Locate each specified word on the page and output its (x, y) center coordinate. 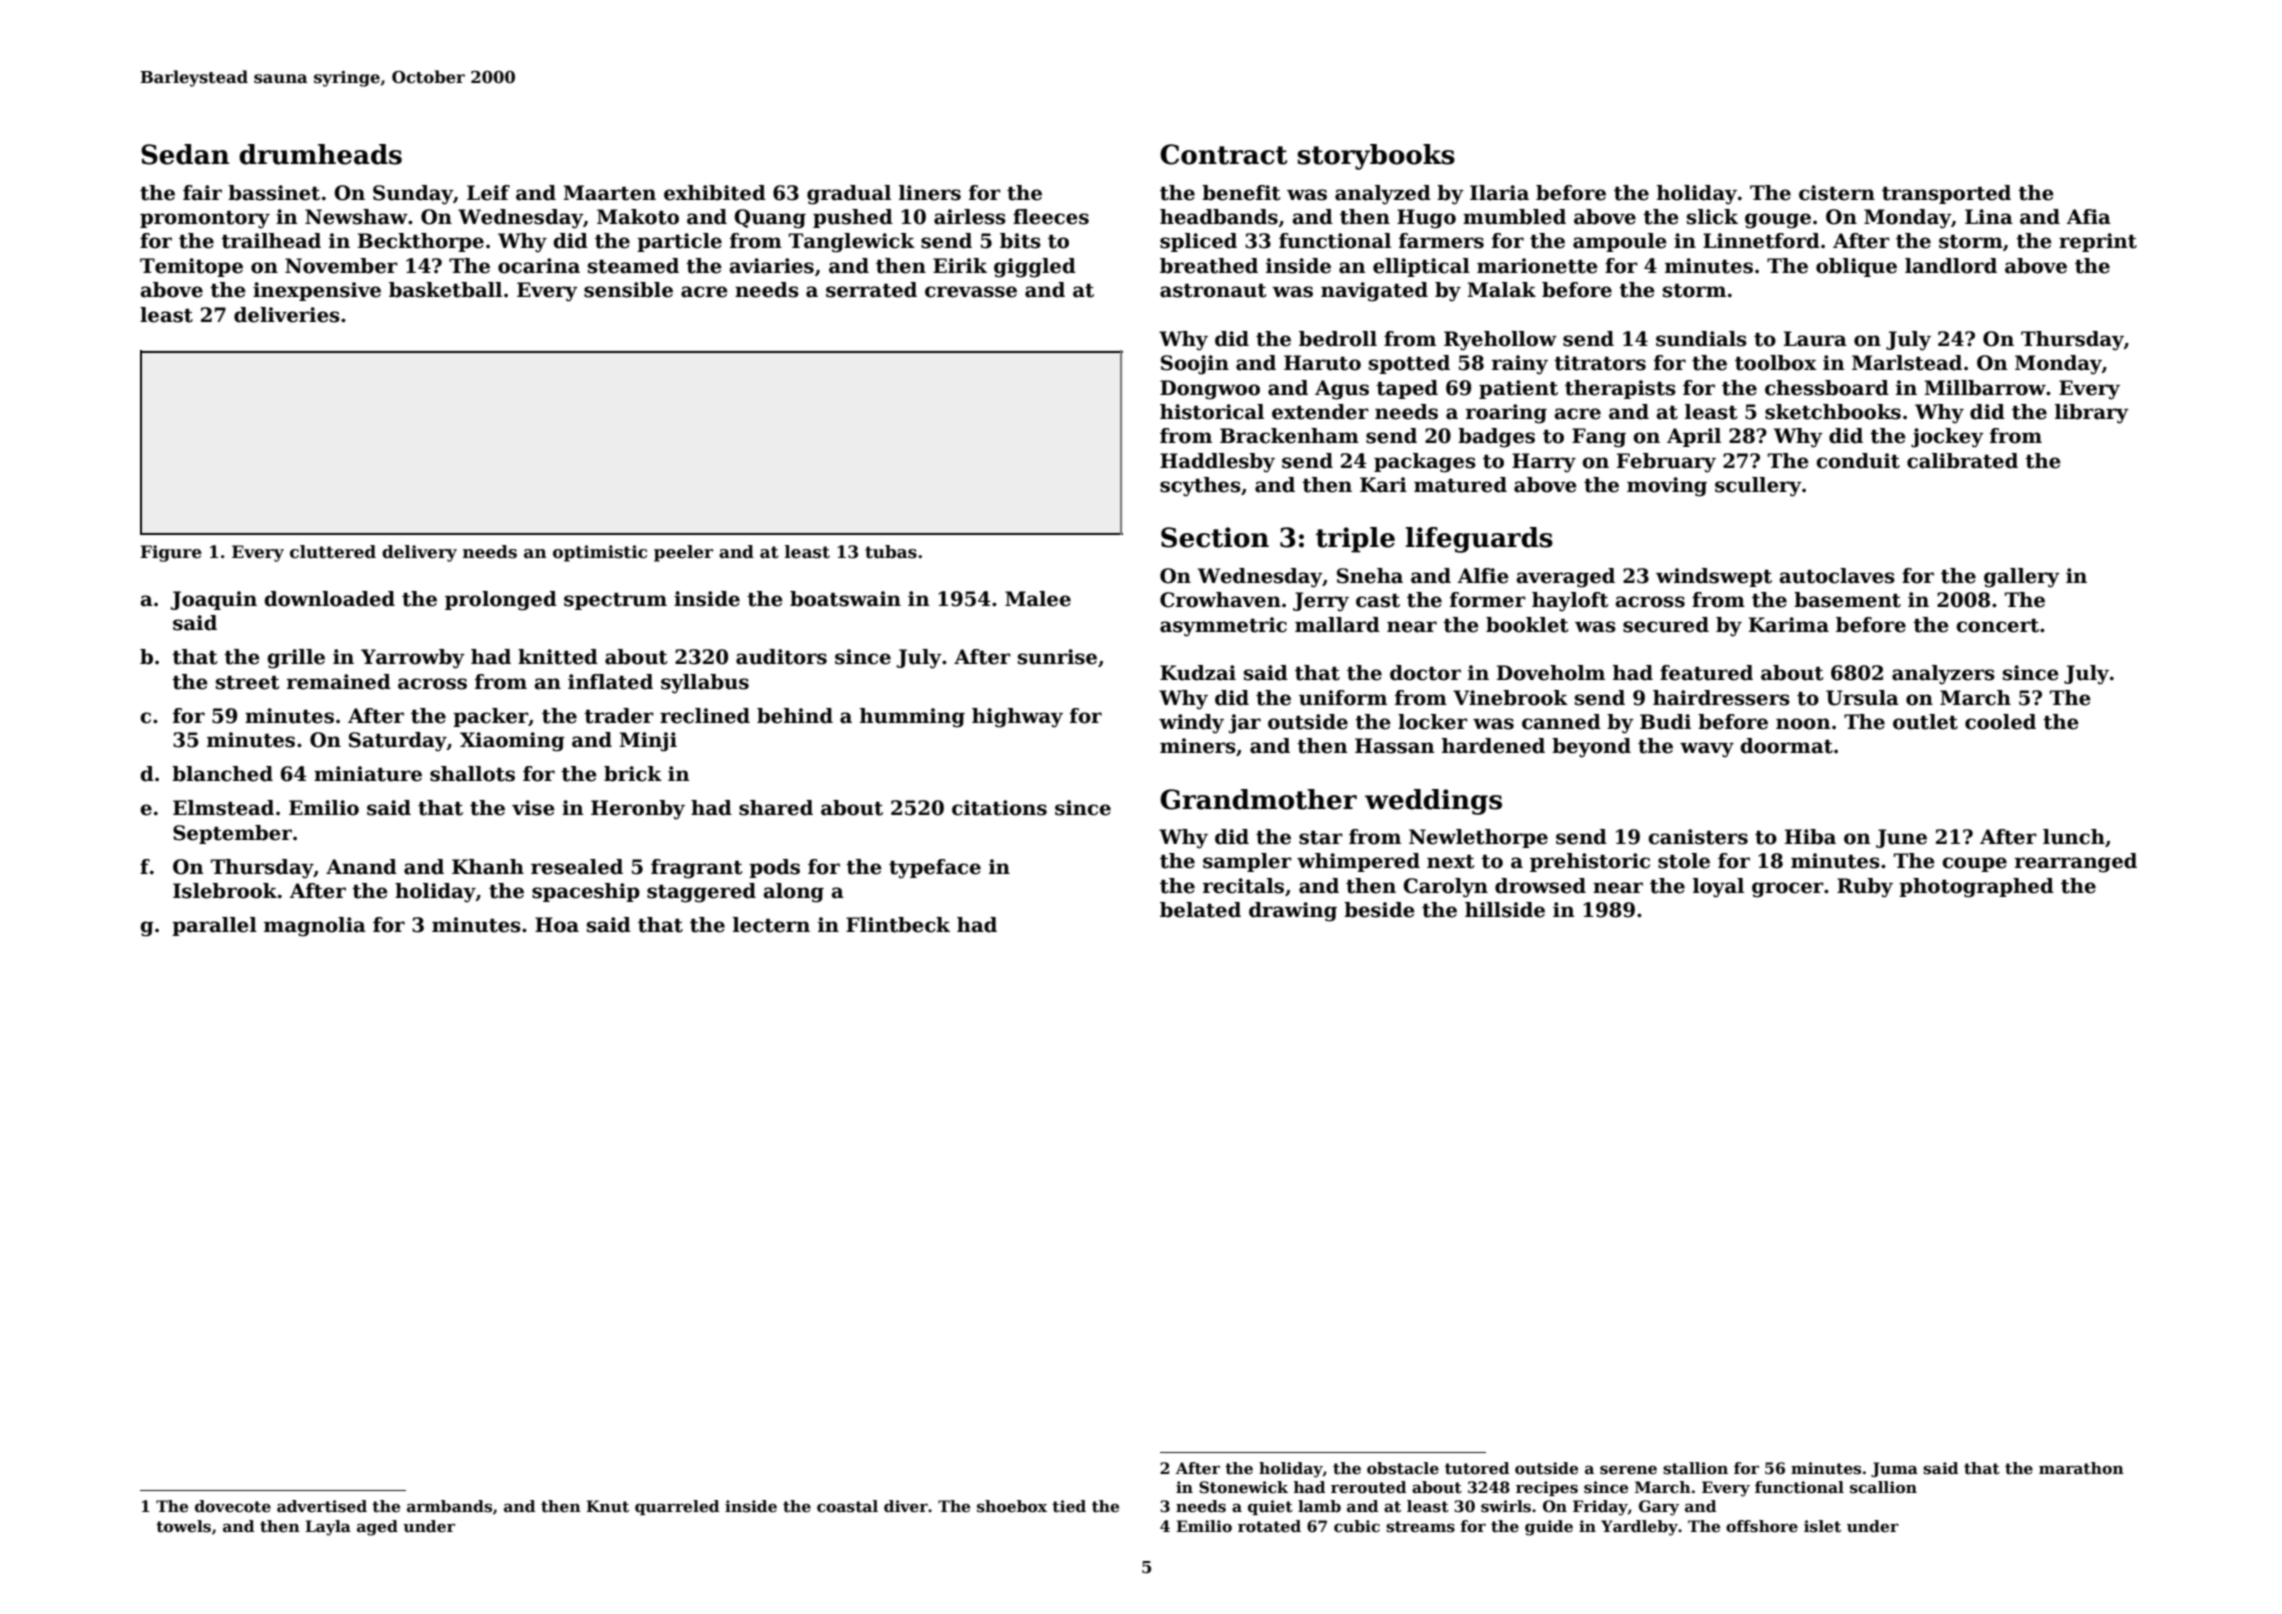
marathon (2081, 1468)
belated (1200, 910)
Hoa (557, 925)
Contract (1223, 154)
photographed (1976, 888)
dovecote (233, 1506)
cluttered (333, 552)
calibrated (1962, 461)
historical (1212, 412)
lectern (771, 925)
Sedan (185, 154)
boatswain (845, 599)
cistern (1837, 193)
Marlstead (1907, 363)
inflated (610, 682)
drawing (1293, 912)
